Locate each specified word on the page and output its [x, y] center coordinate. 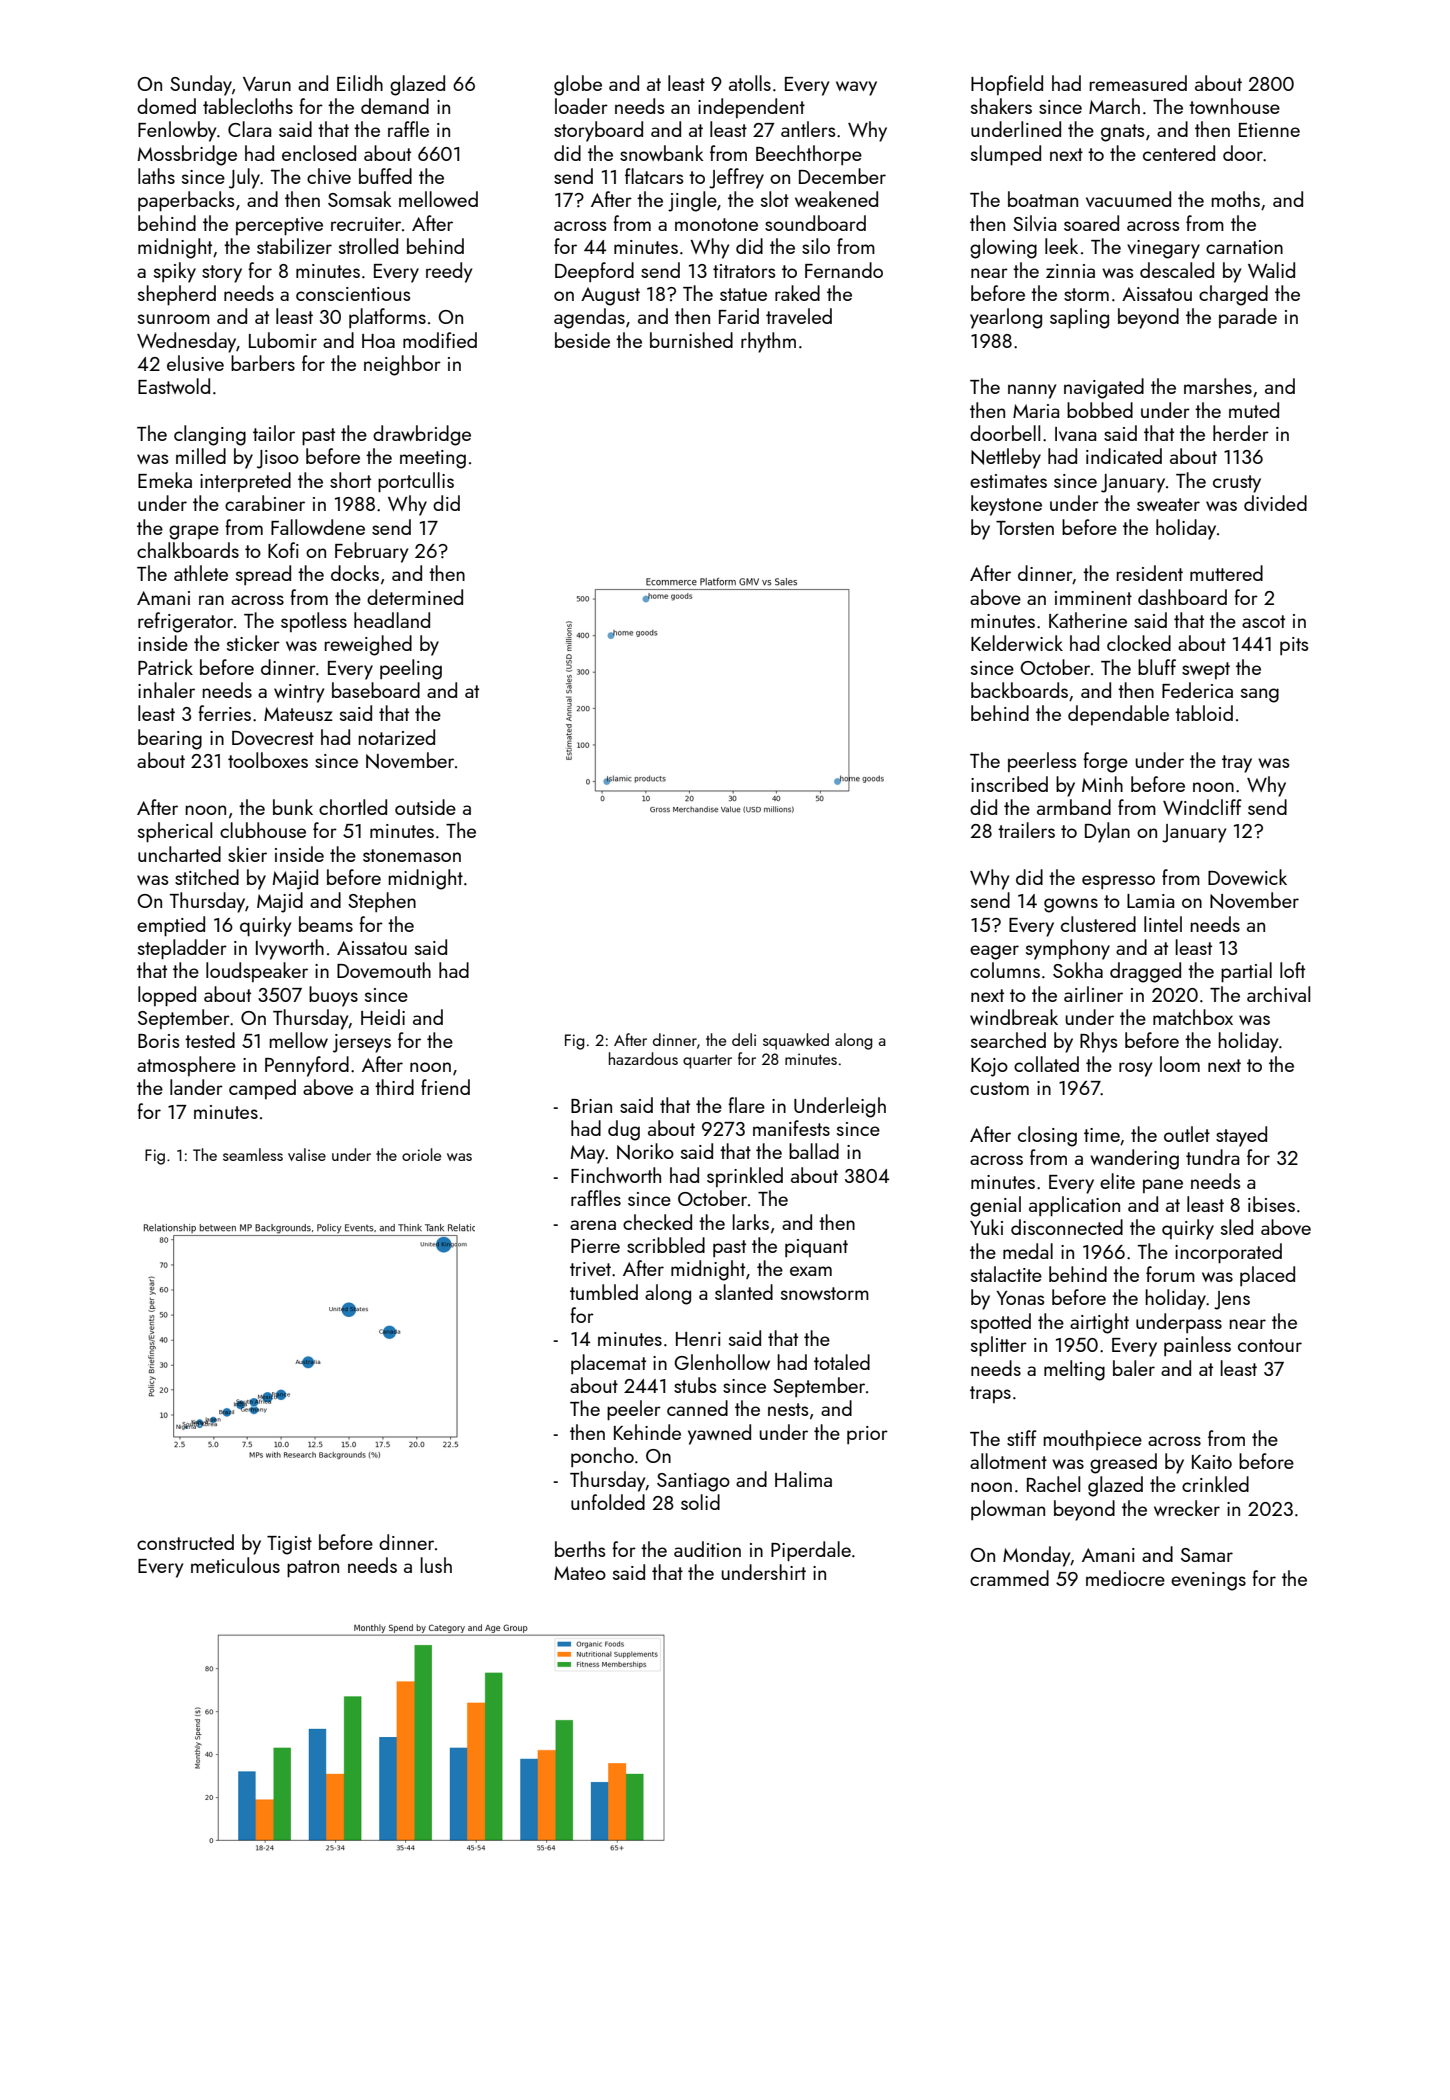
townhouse [1234, 106]
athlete [201, 573]
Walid [1271, 270]
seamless [253, 1154]
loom [1180, 1064]
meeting [433, 459]
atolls [750, 83]
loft [1292, 970]
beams [326, 924]
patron [313, 1569]
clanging [210, 435]
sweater [1168, 504]
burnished [691, 340]
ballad [814, 1151]
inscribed [1009, 784]
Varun [267, 84]
